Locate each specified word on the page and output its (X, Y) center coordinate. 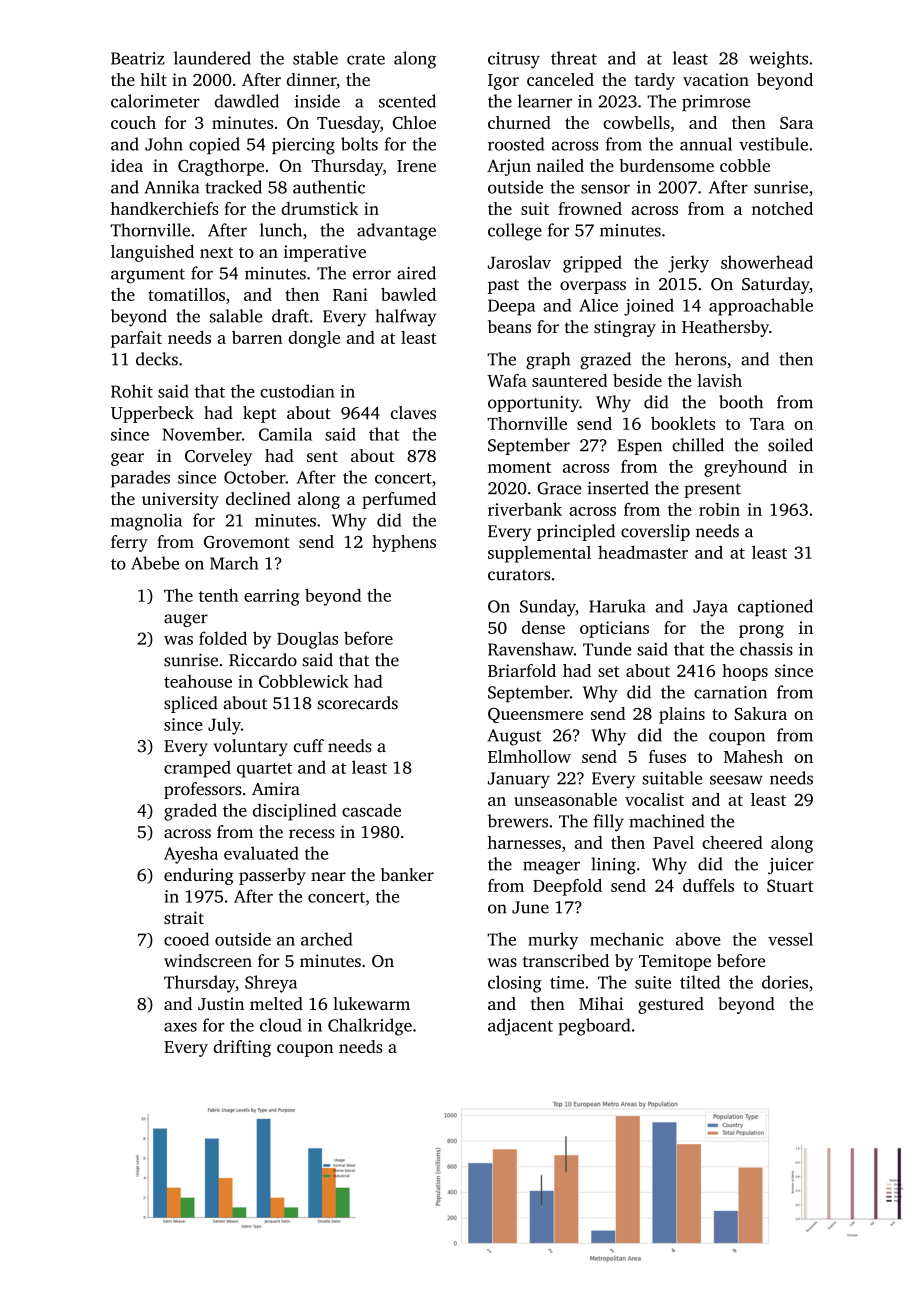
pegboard (594, 1027)
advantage (396, 232)
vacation (716, 79)
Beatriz (138, 58)
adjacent (520, 1027)
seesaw (736, 780)
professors (203, 790)
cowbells (636, 122)
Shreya (271, 984)
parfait (136, 339)
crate (366, 59)
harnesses (524, 842)
